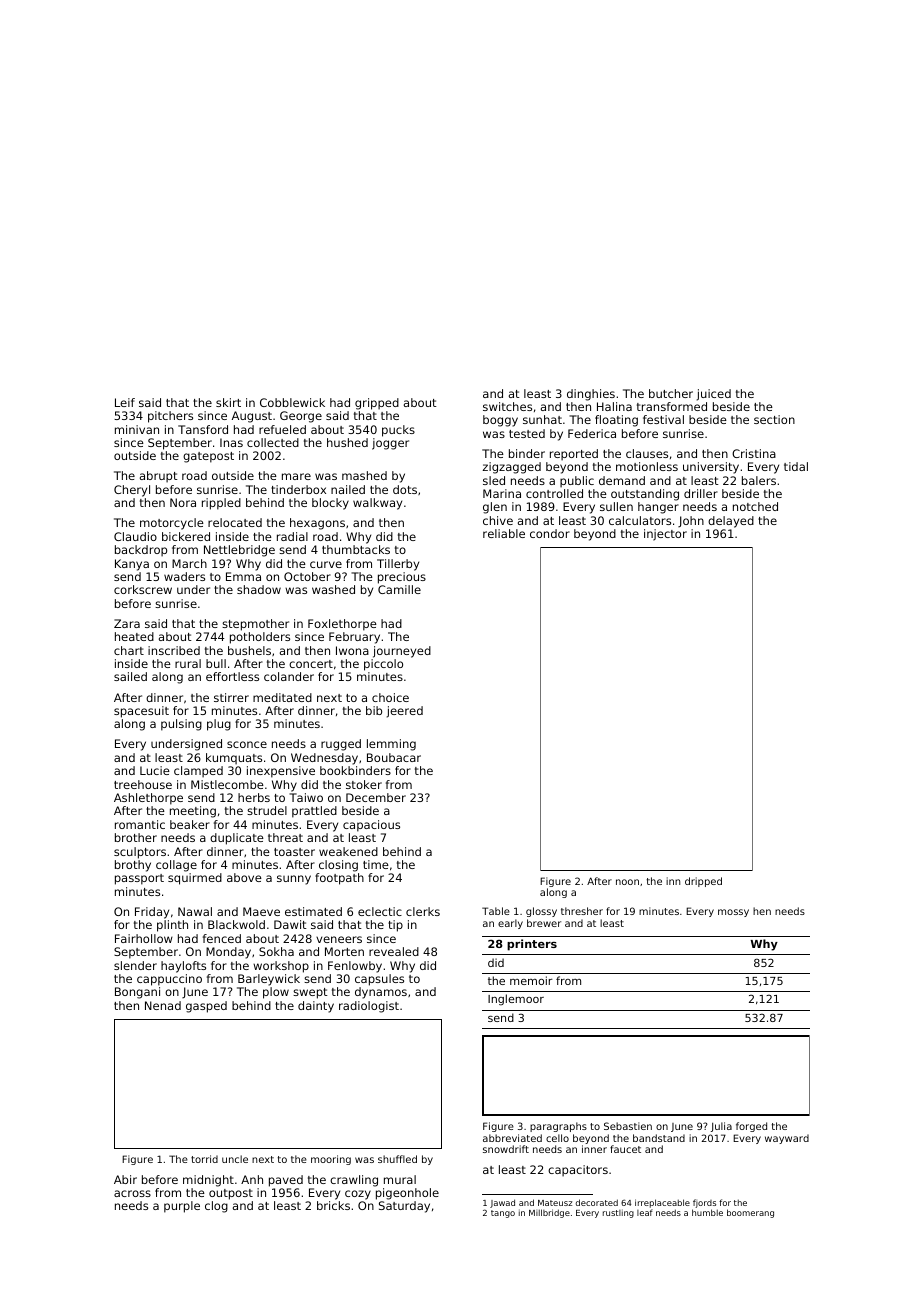 Image resolution: width=924 pixels, height=1308 pixels. Describe the element at coordinates (377, 404) in the page. I see `gripped` at that location.
